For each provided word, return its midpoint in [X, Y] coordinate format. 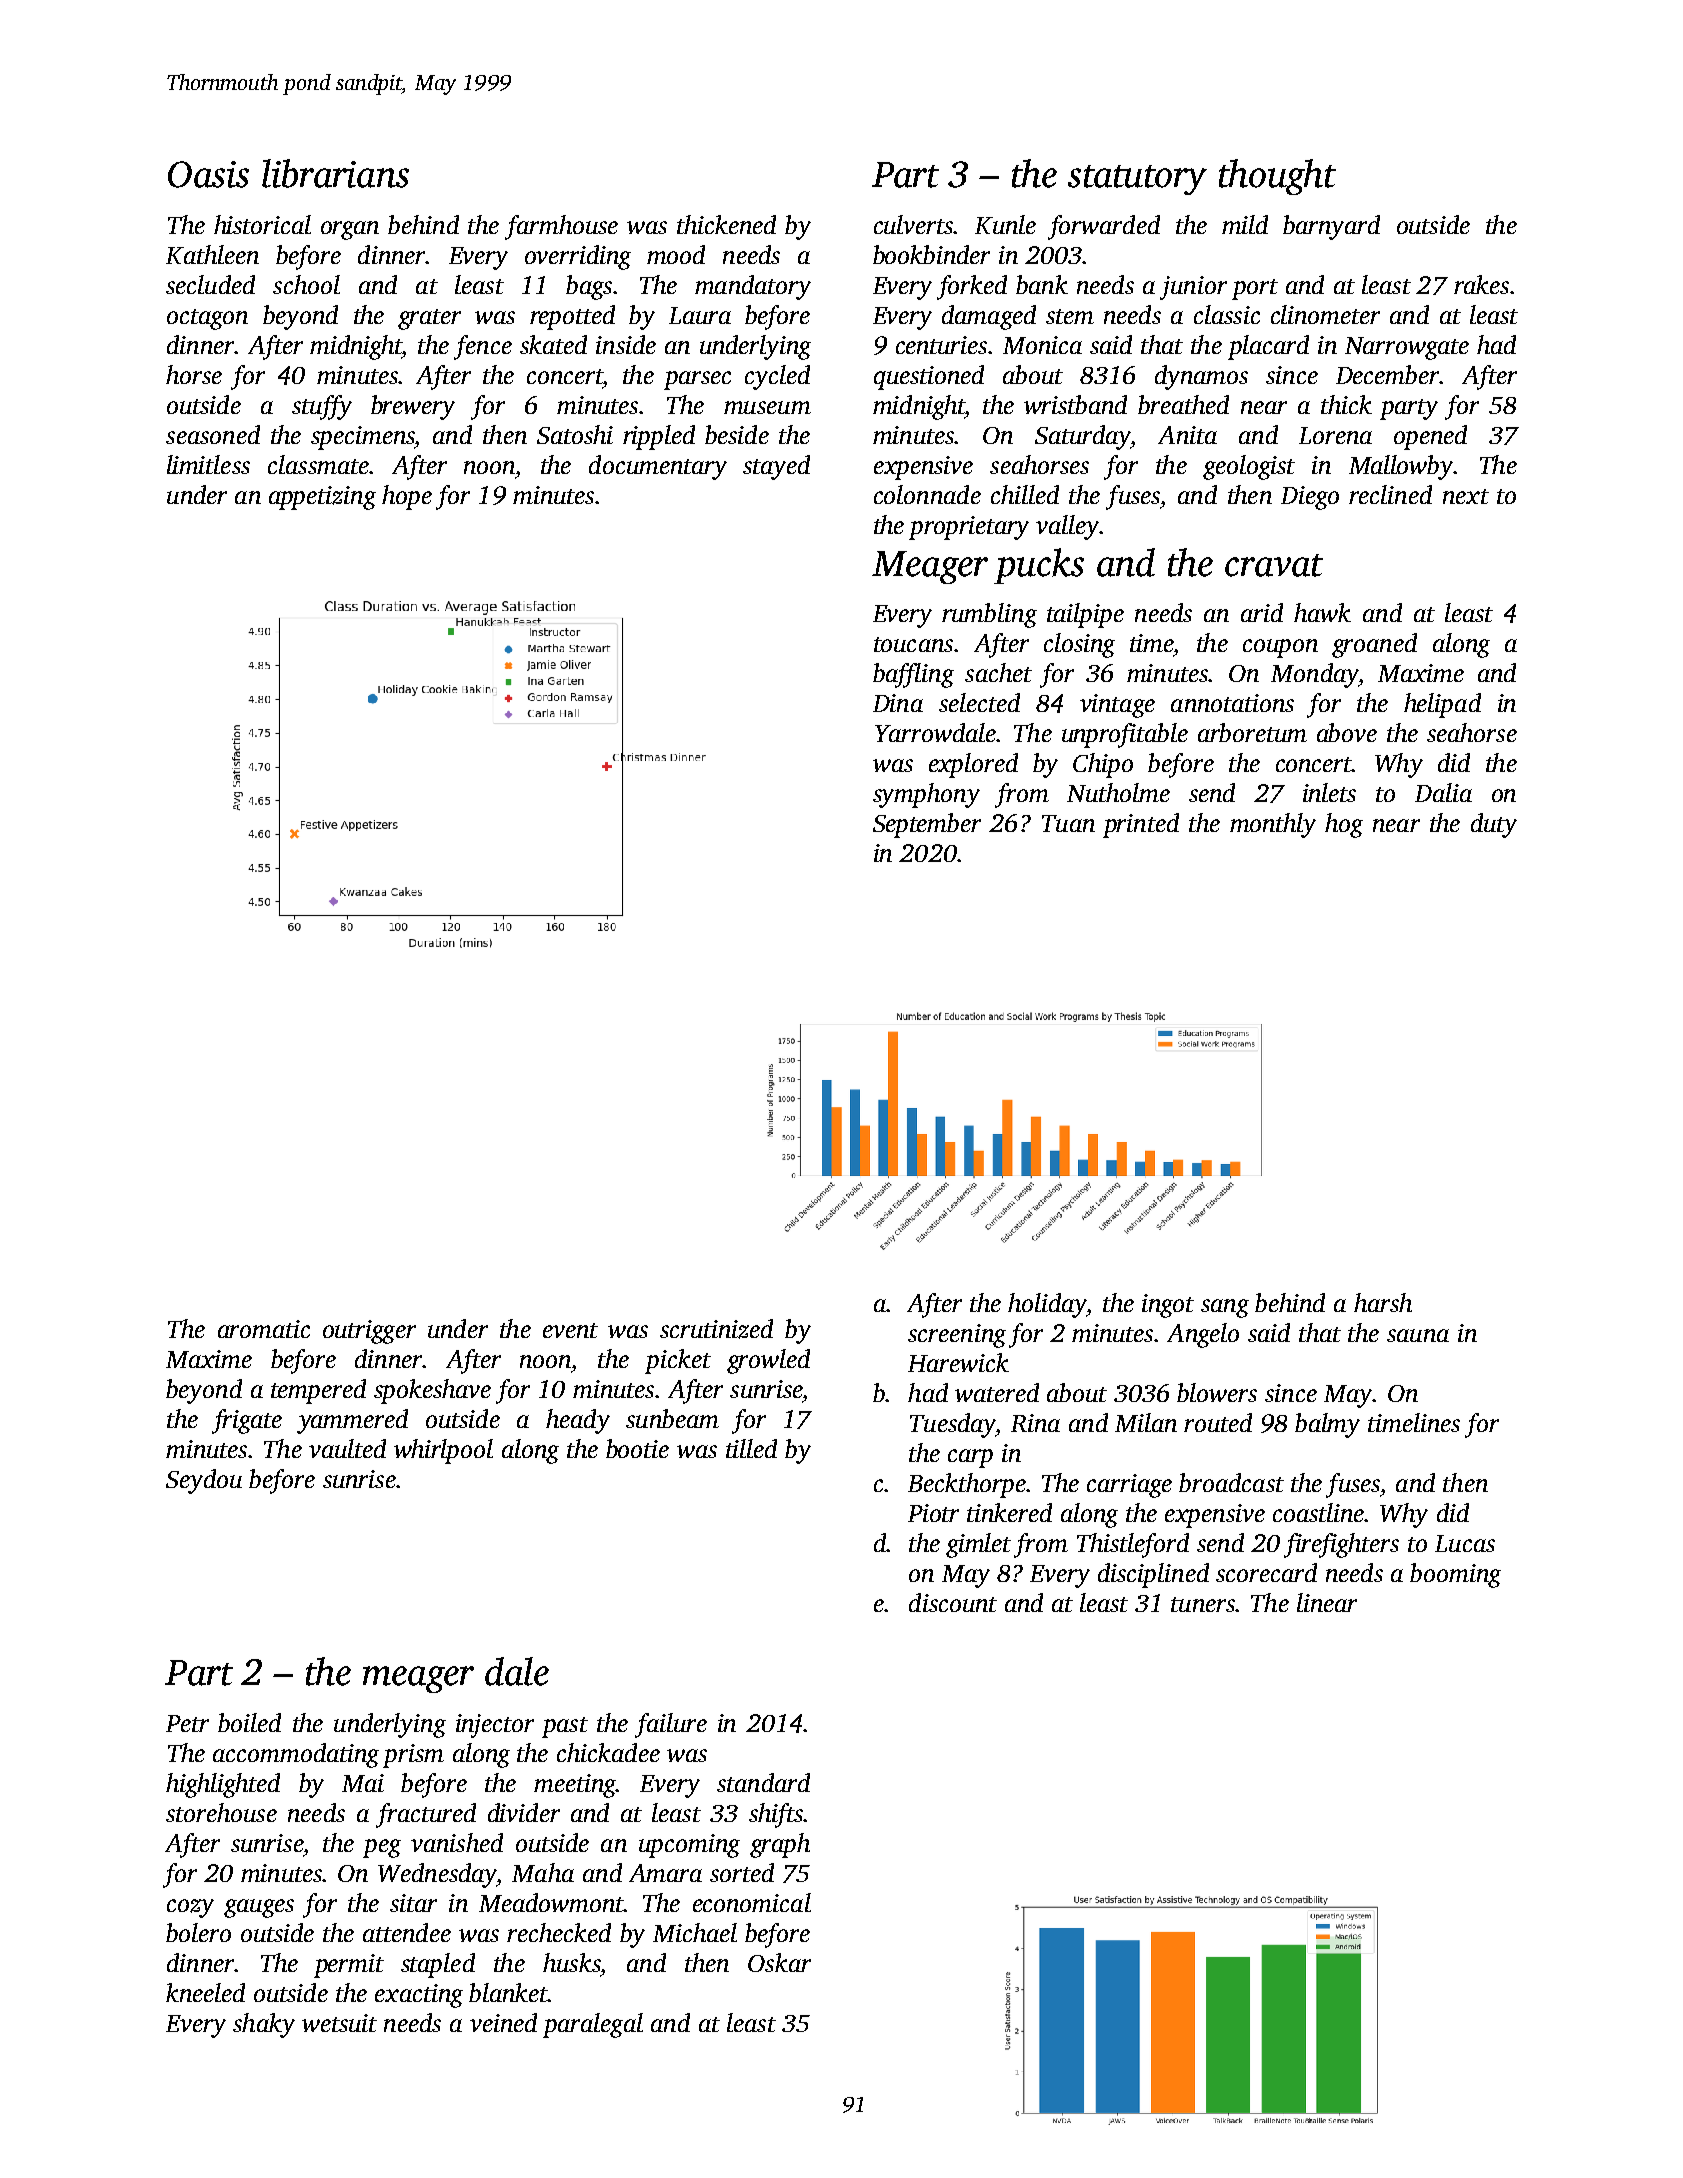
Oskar [779, 1962]
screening [957, 1336]
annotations [1232, 703]
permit [349, 1966]
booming [1455, 1575]
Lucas [1465, 1543]
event [570, 1330]
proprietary [969, 528]
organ [350, 230]
